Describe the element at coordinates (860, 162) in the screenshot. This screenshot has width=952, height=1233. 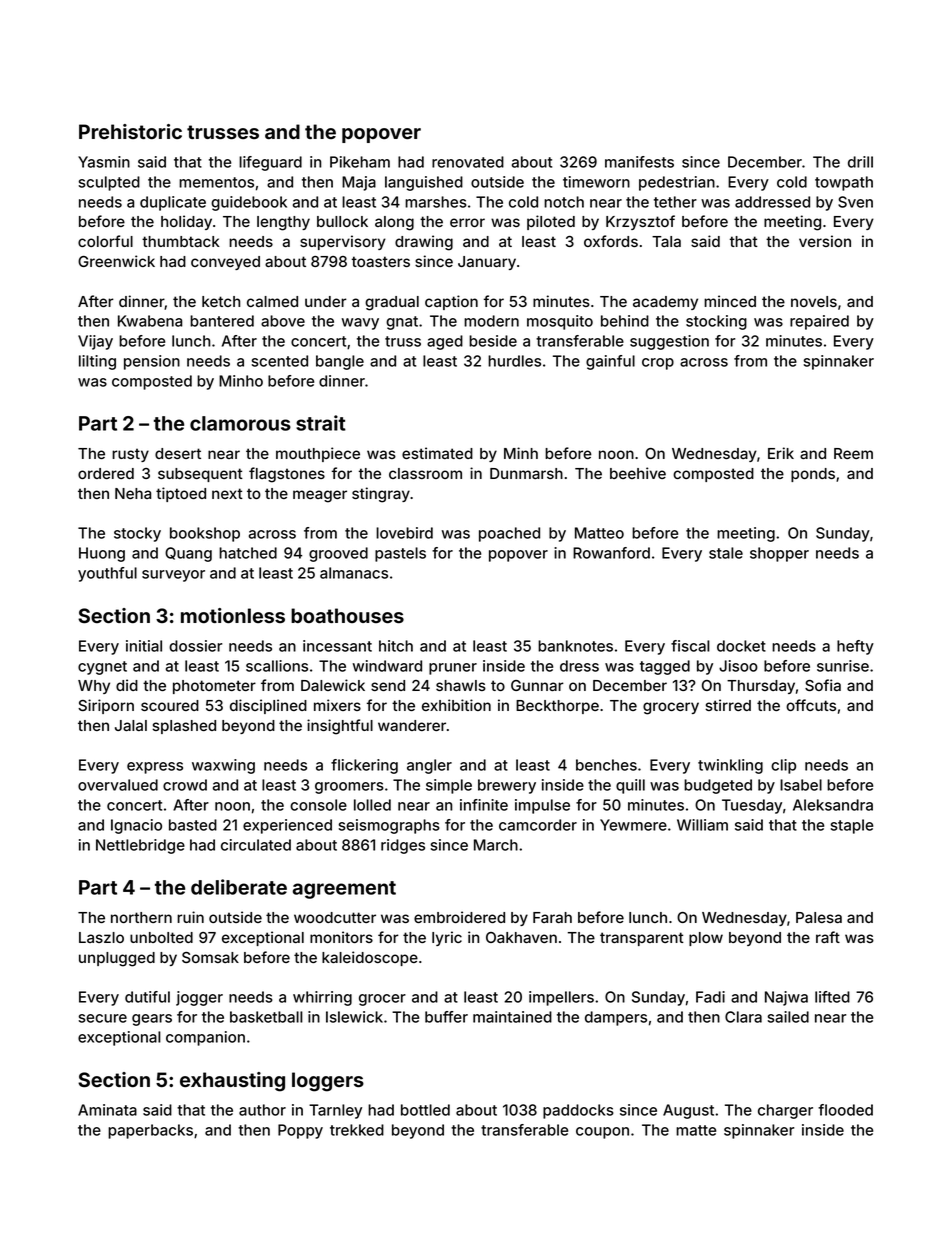
I see `drill` at that location.
